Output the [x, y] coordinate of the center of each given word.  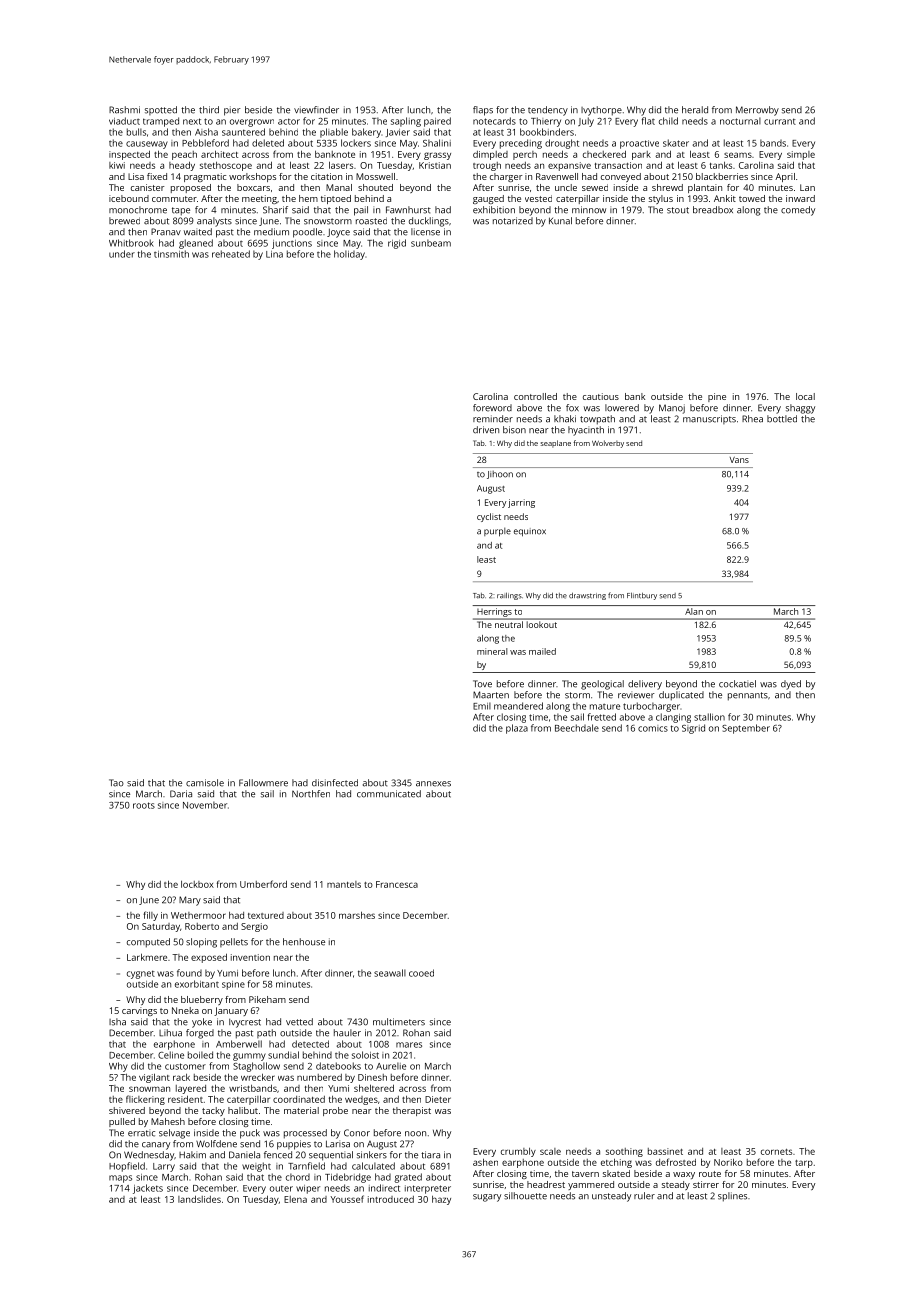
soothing [624, 1152]
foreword [492, 408]
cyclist [489, 517]
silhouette [525, 1196]
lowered [622, 408]
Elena [295, 1199]
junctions [292, 244]
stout [678, 210]
